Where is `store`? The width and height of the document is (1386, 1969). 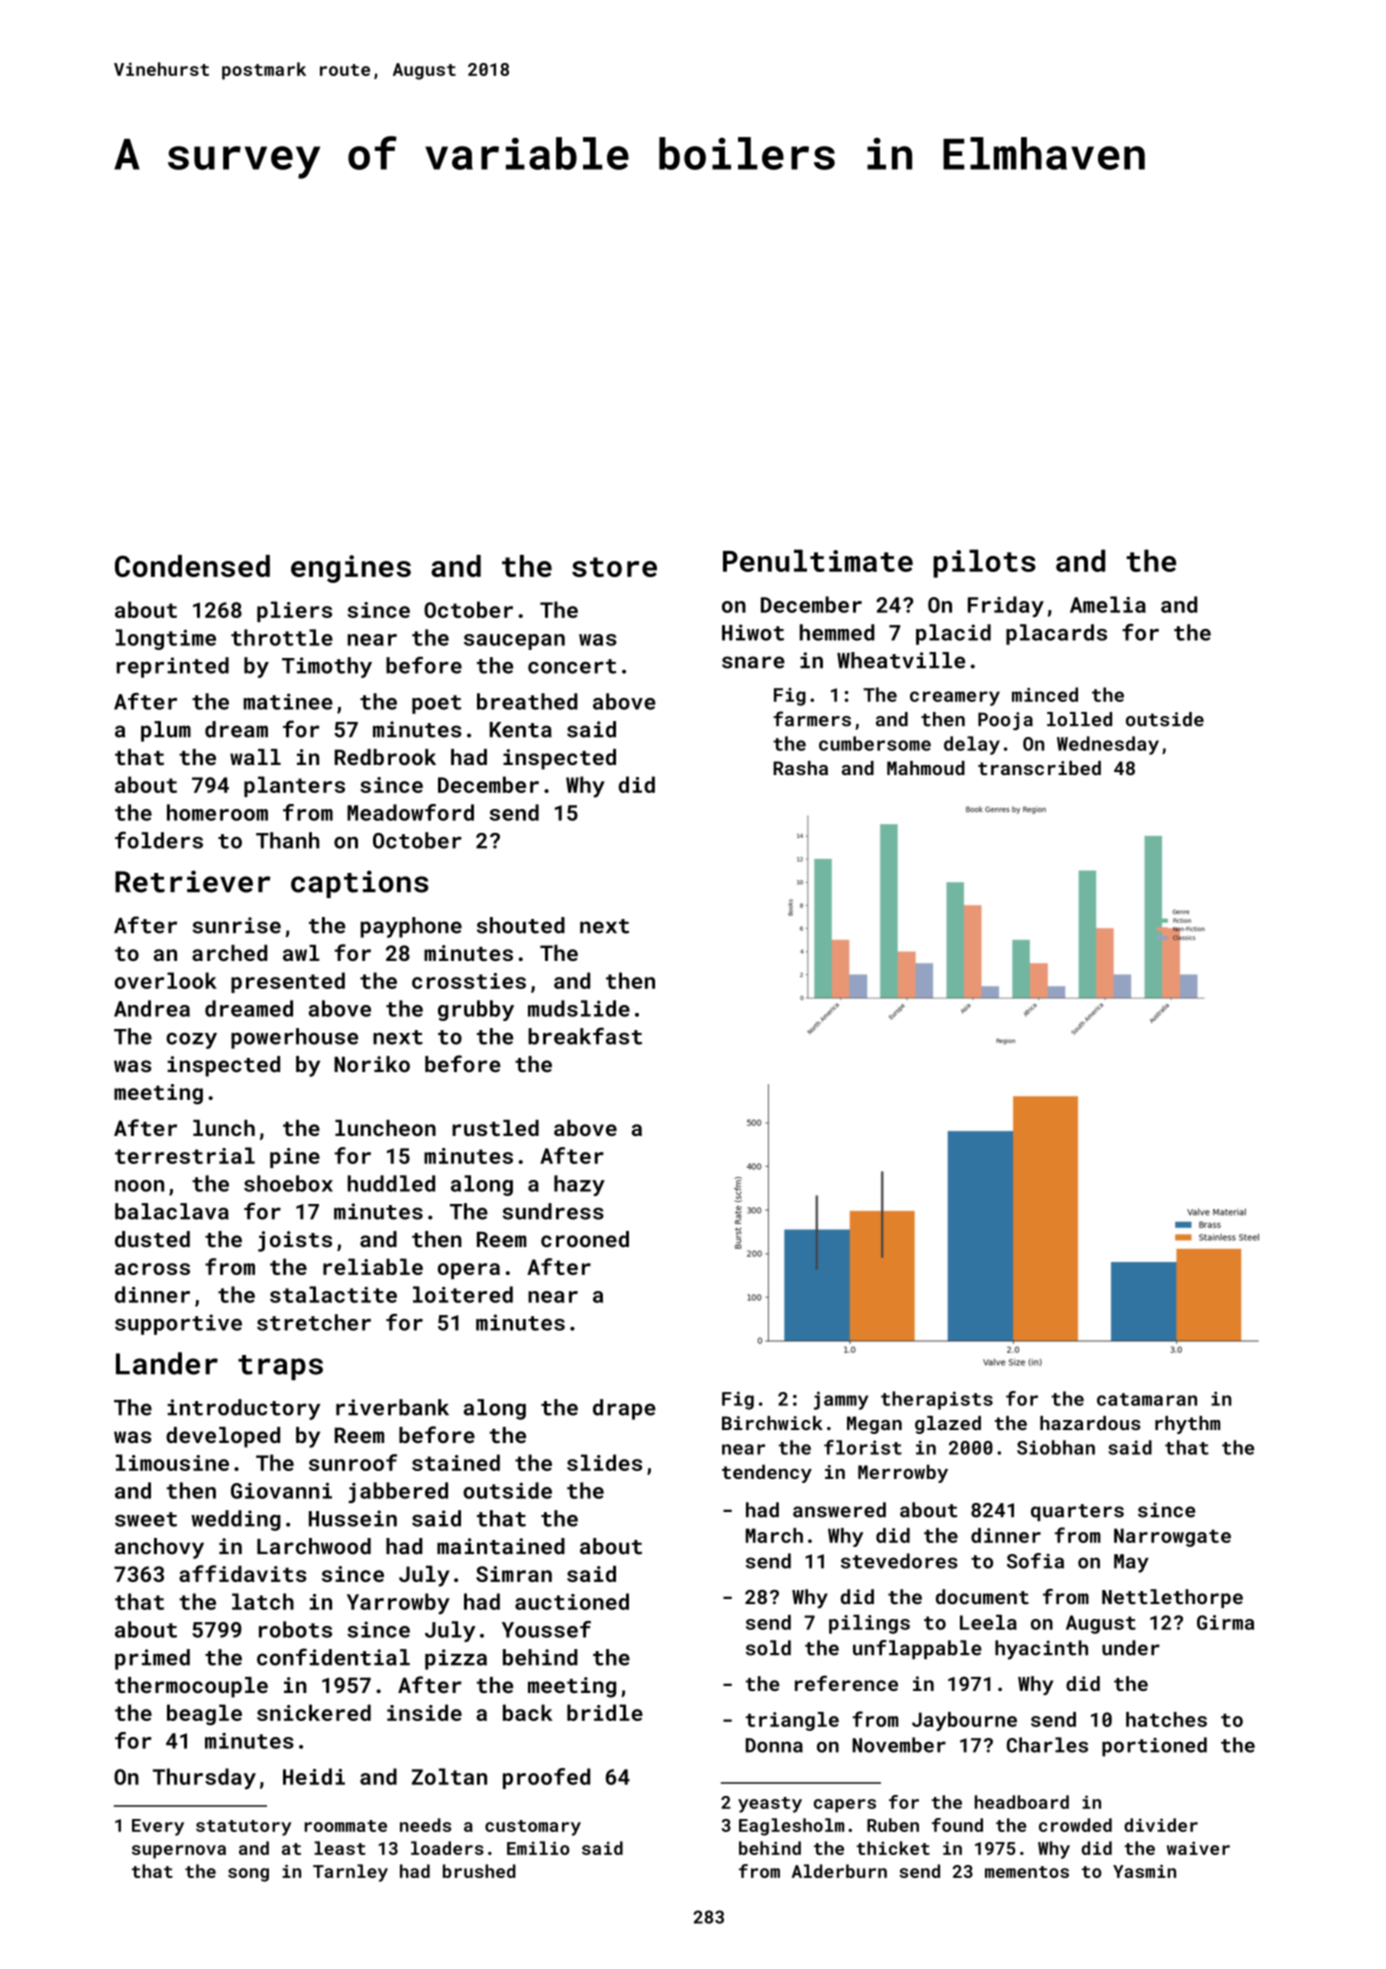 store is located at coordinates (614, 567).
